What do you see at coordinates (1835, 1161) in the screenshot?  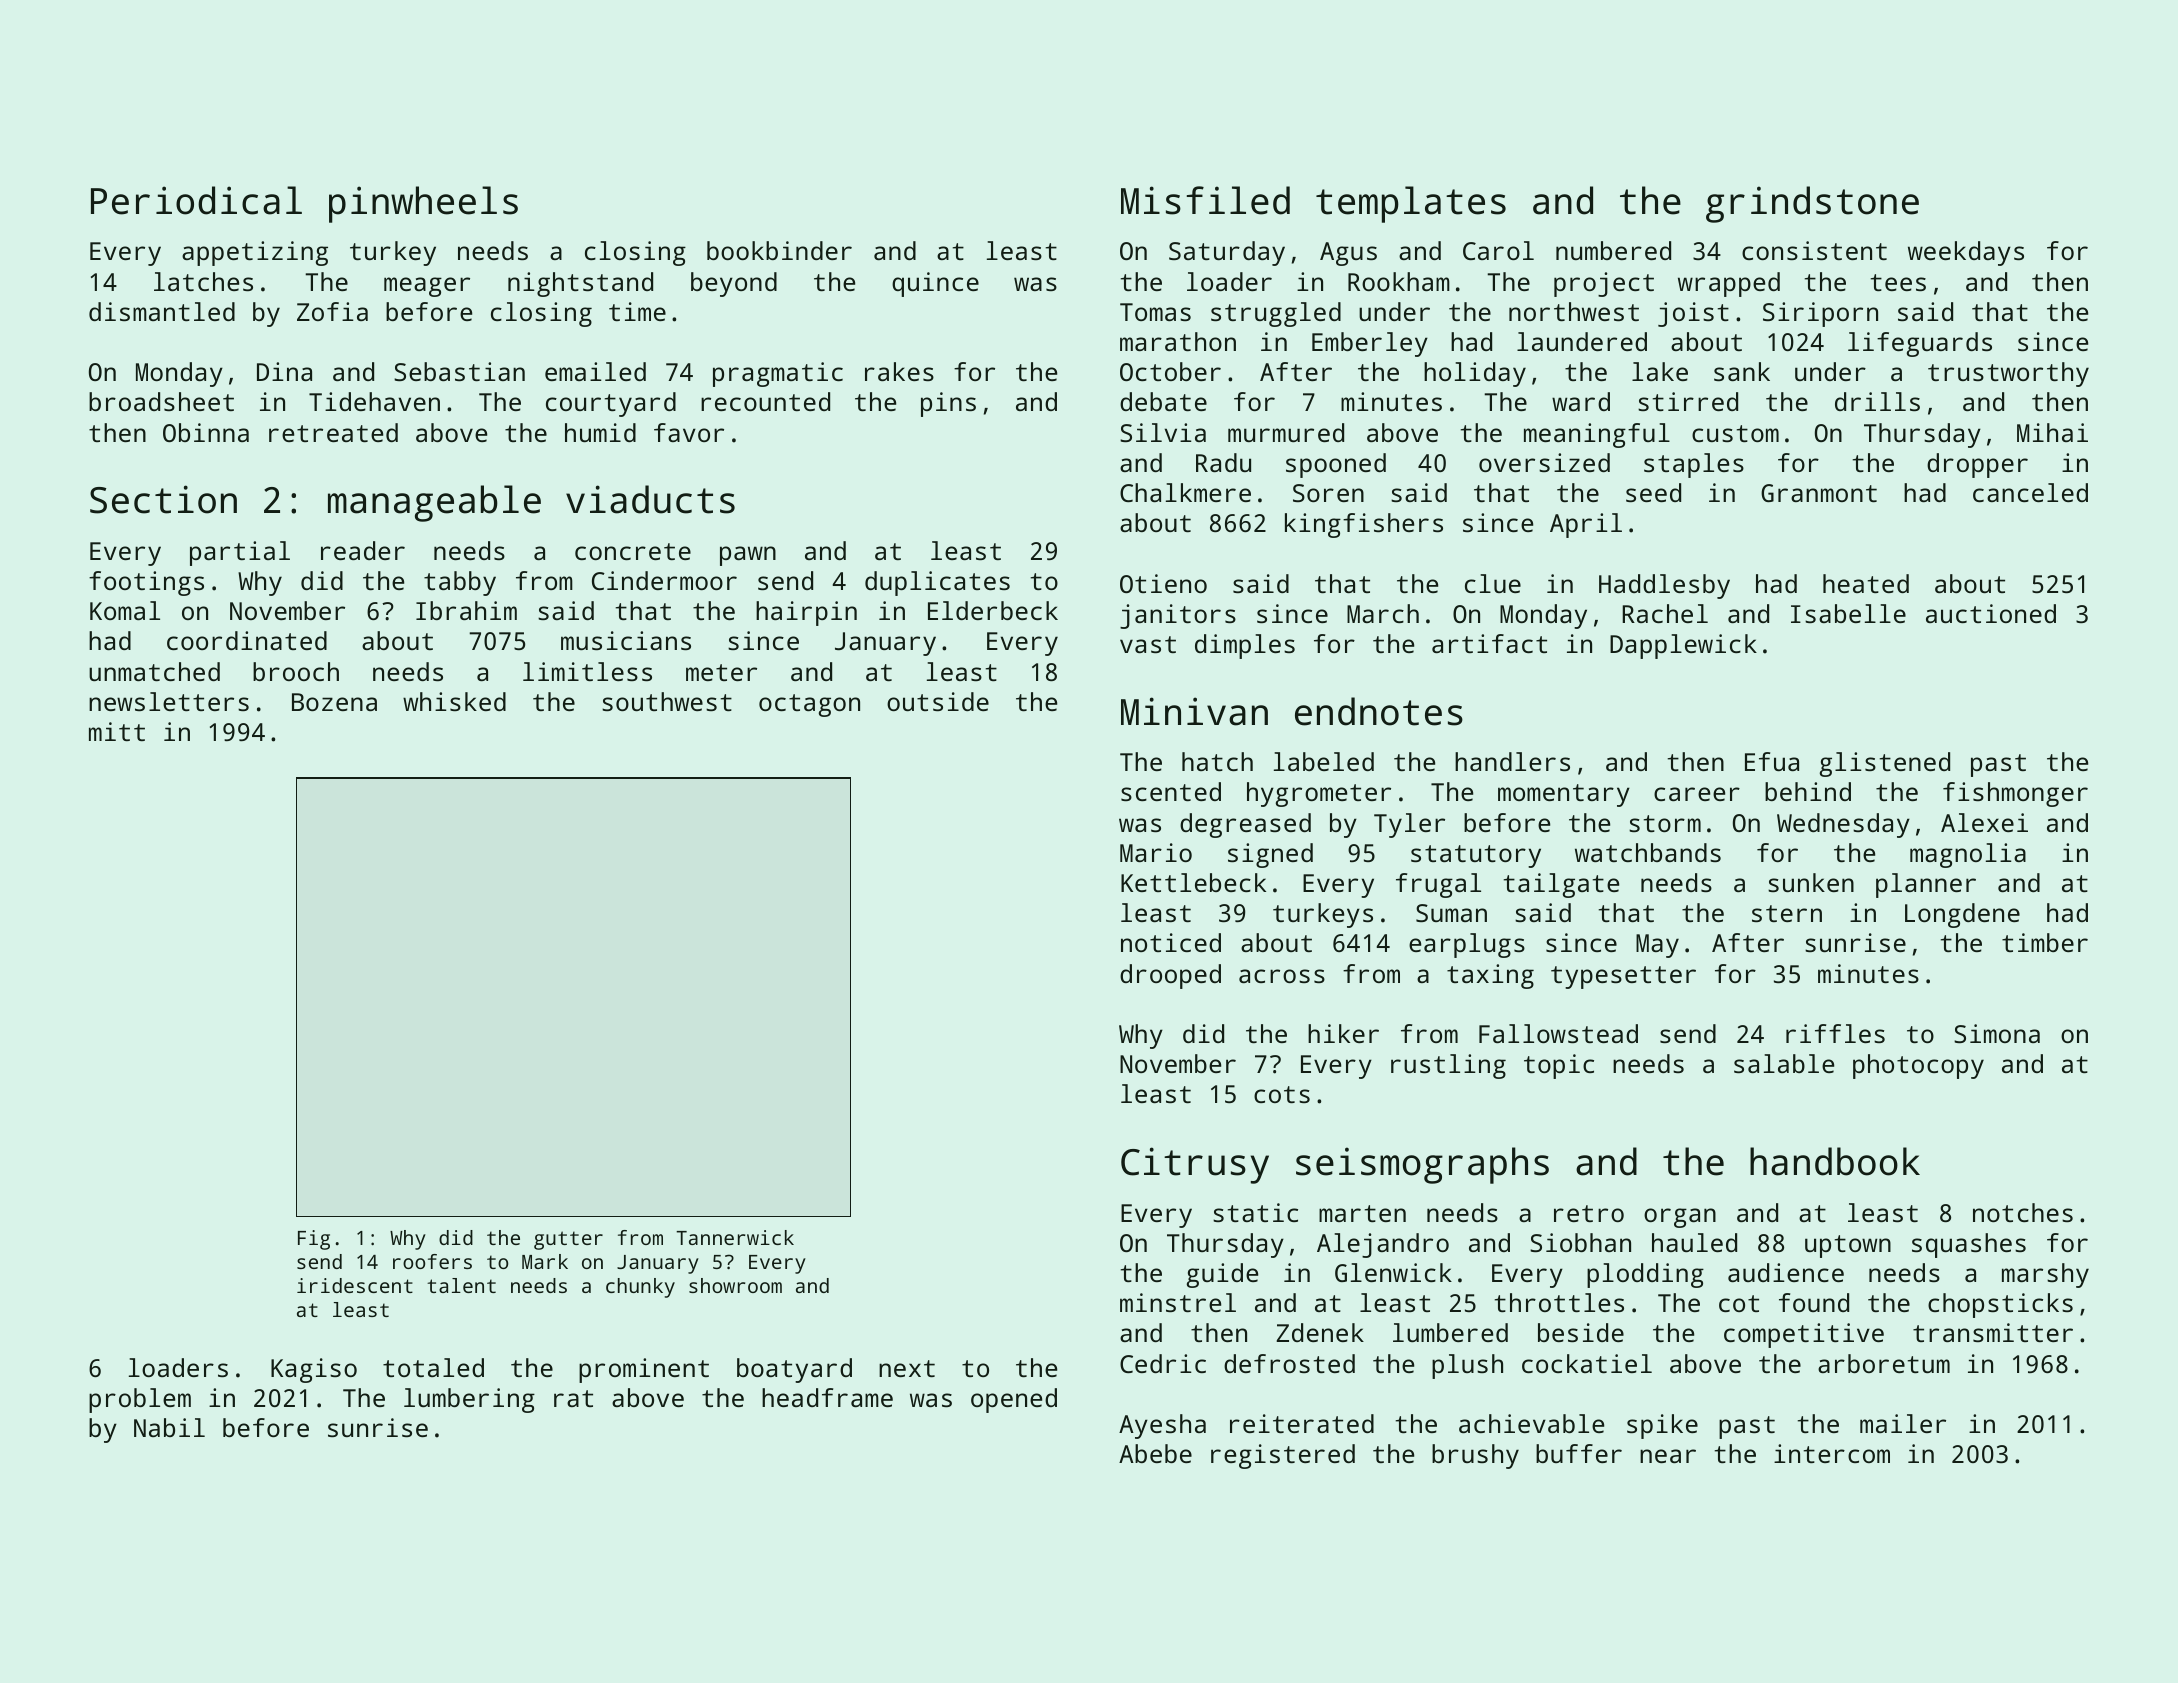 I see `handbook` at bounding box center [1835, 1161].
